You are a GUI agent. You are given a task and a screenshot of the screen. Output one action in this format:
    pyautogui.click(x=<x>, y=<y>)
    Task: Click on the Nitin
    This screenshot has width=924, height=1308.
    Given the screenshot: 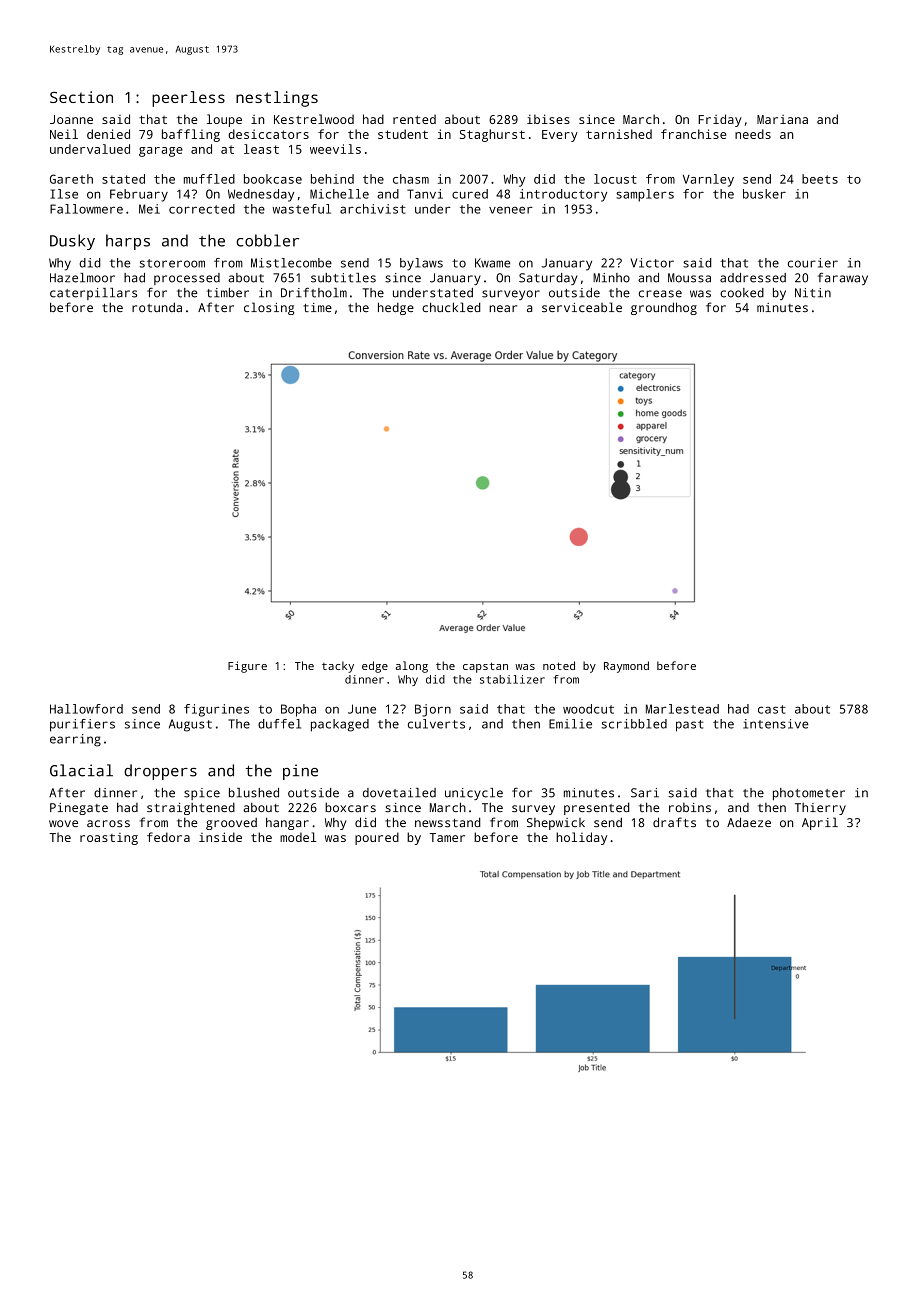 What is the action you would take?
    pyautogui.click(x=813, y=293)
